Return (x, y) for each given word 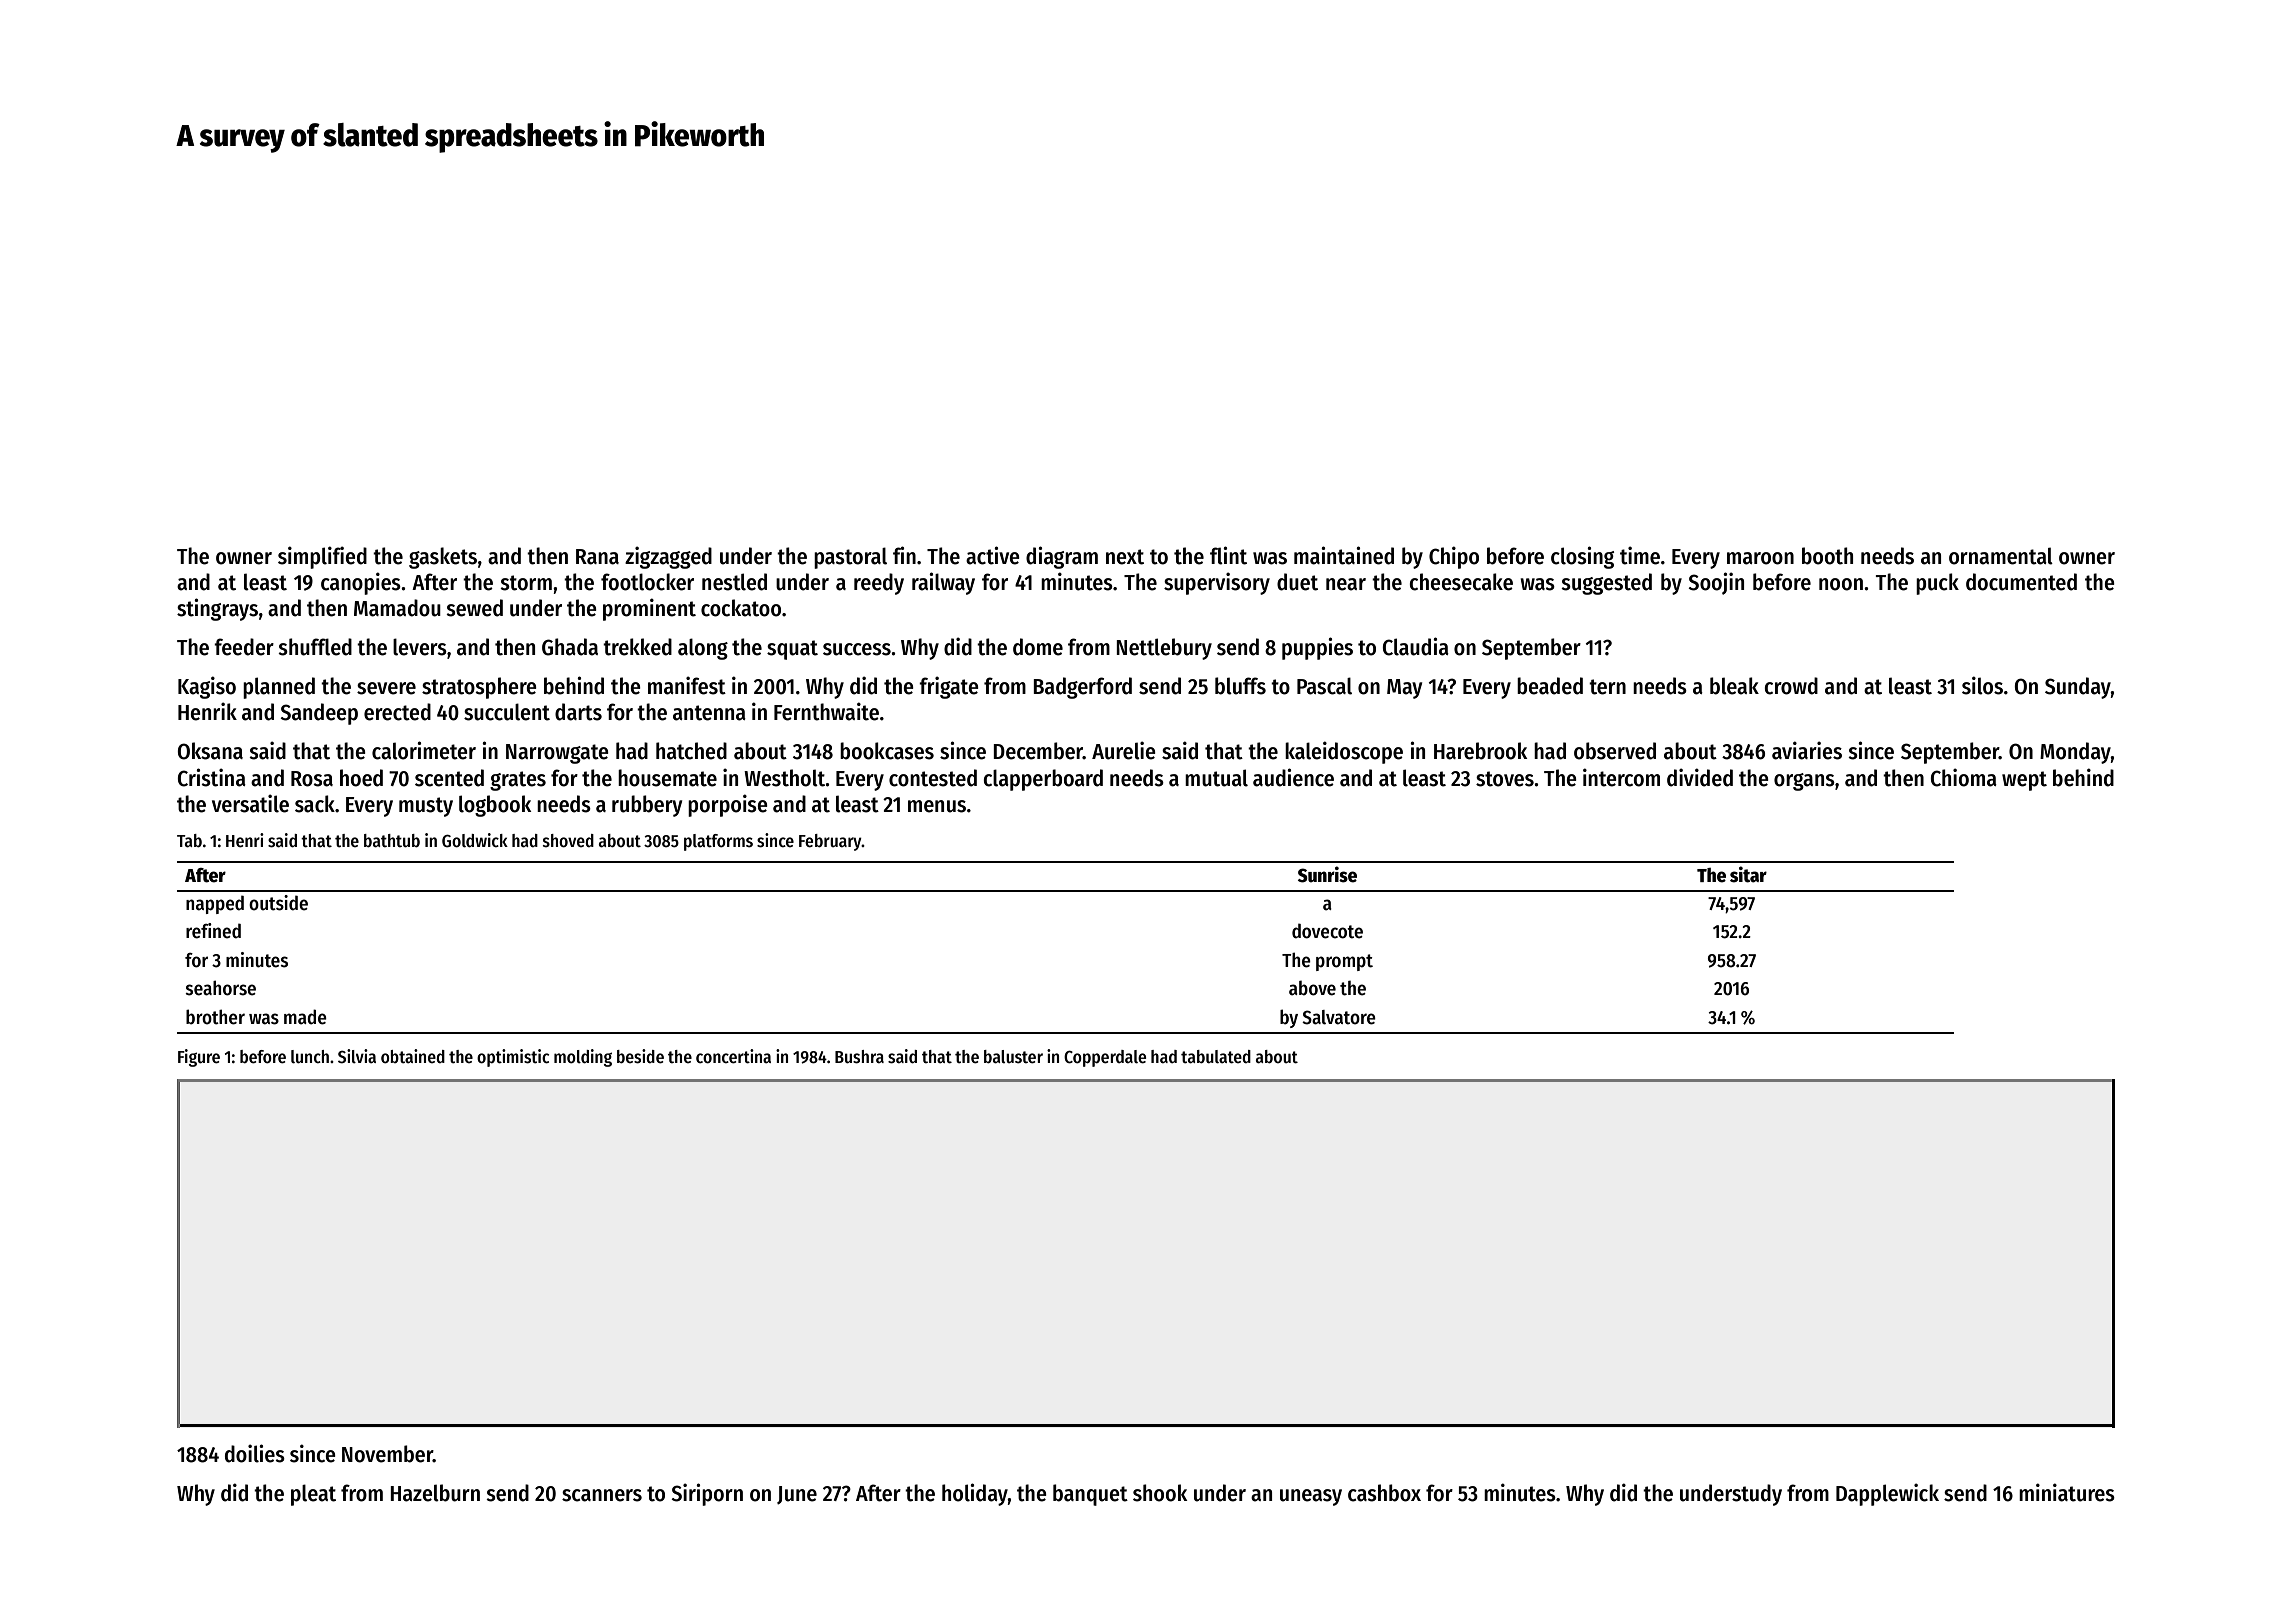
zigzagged (668, 557)
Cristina (212, 777)
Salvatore (1339, 1017)
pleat (313, 1495)
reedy (879, 584)
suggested (1606, 584)
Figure (199, 1058)
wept (2024, 781)
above (1312, 988)
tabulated (1216, 1057)
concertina (733, 1056)
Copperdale (1105, 1058)
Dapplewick (1887, 1494)
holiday (975, 1494)
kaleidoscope (1344, 752)
